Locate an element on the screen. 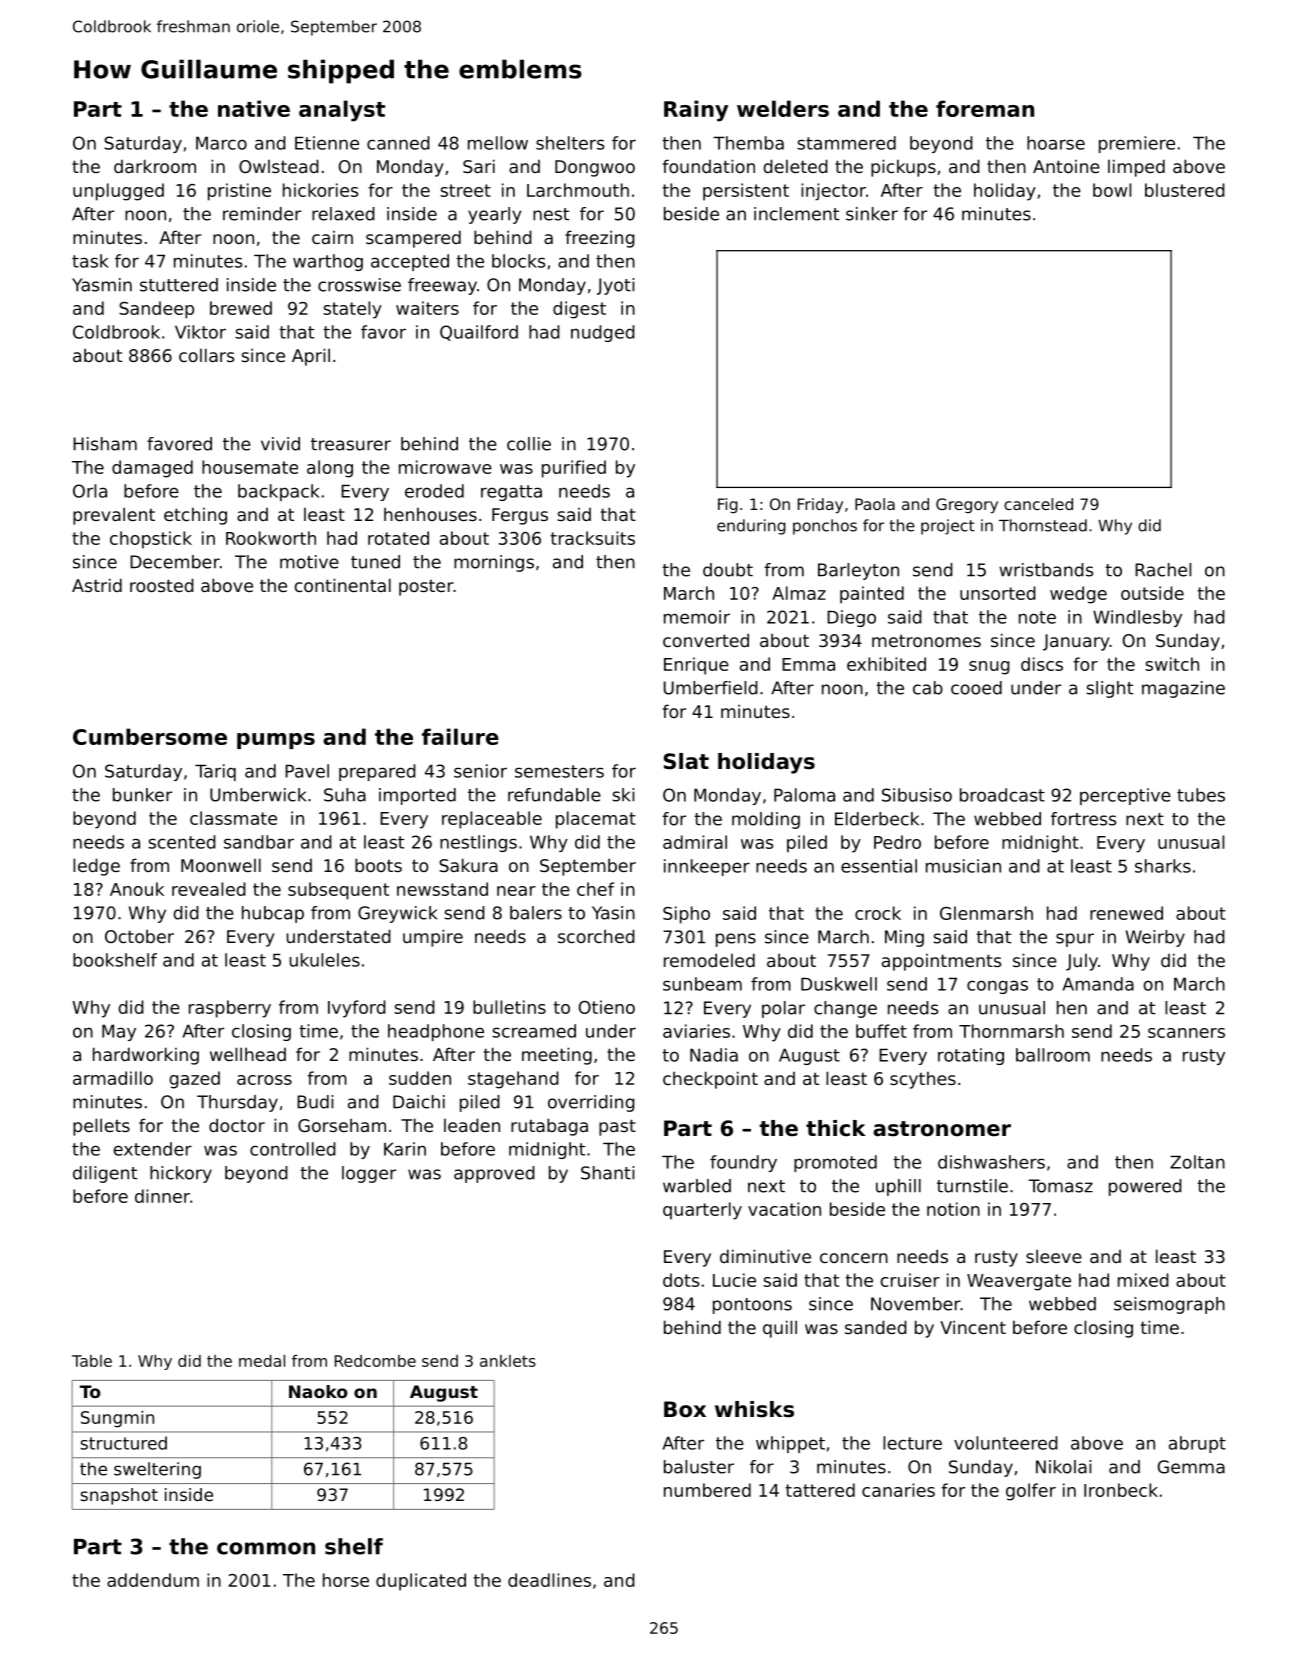 Image resolution: width=1298 pixels, height=1680 pixels. magazine is located at coordinates (1183, 689).
